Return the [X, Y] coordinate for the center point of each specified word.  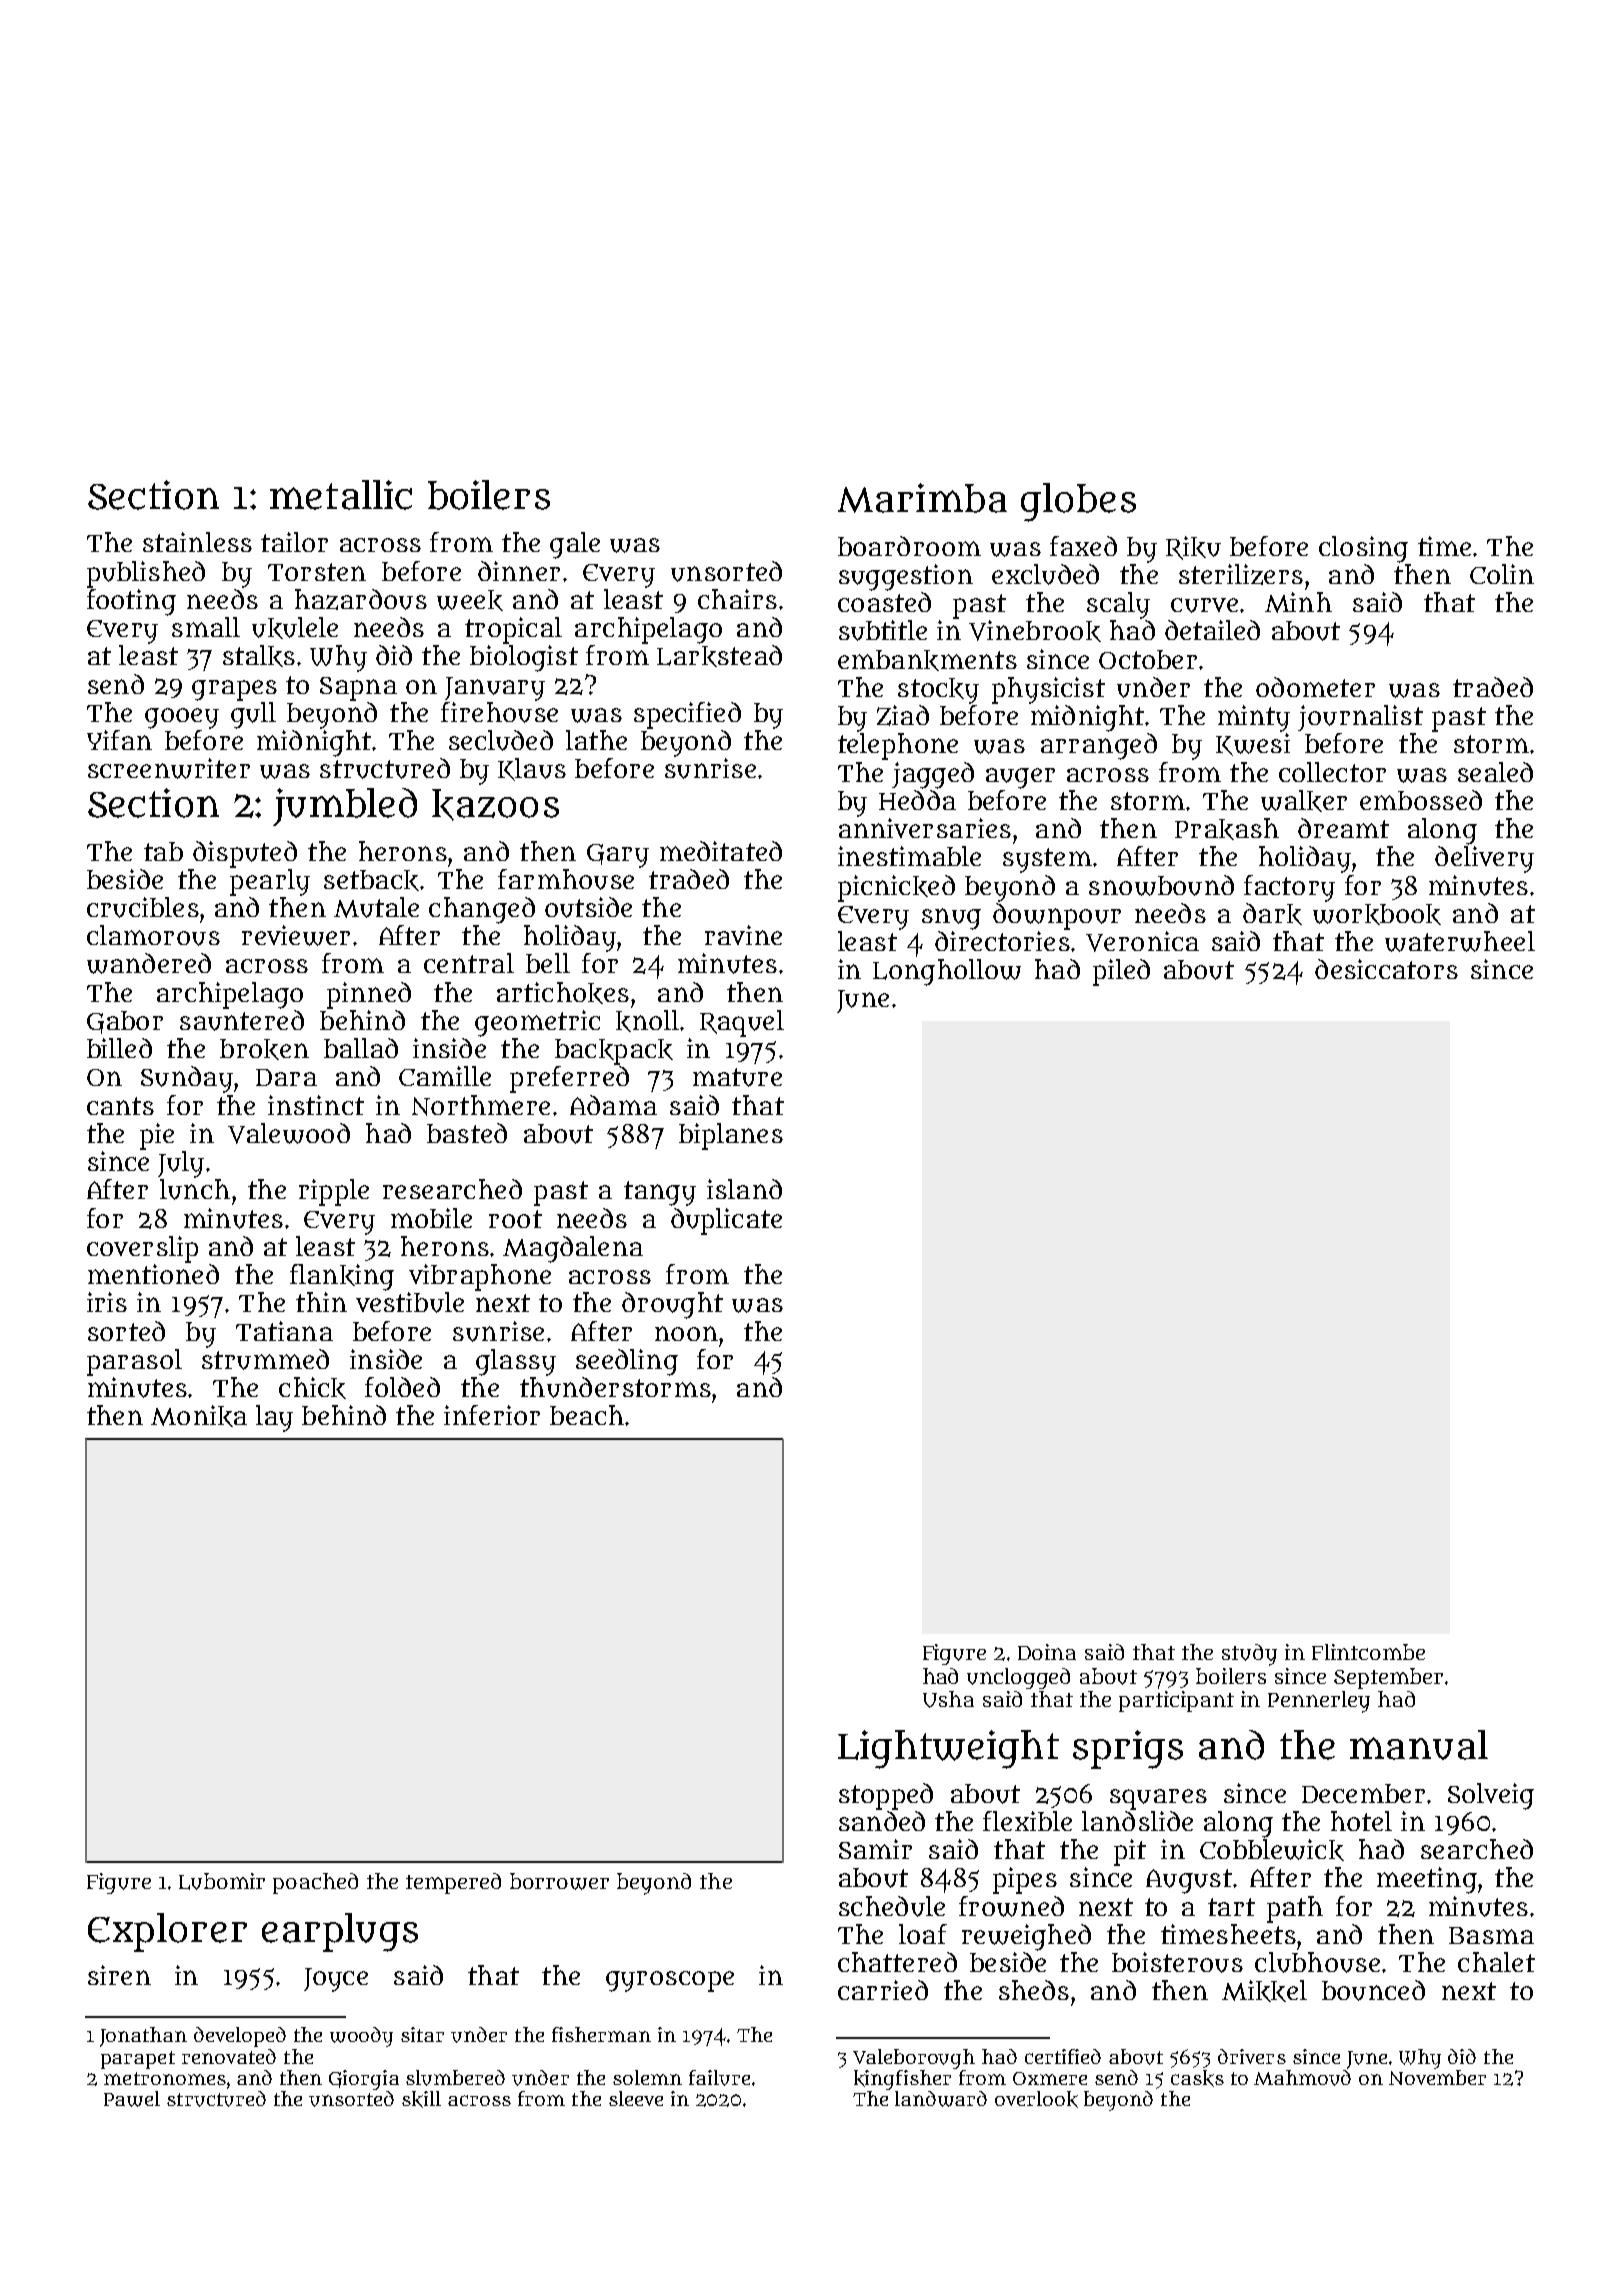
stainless [197, 542]
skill [421, 2099]
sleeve [636, 2098]
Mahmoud [1302, 2078]
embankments [927, 660]
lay [274, 1418]
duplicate [726, 1221]
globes [1078, 502]
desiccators [1386, 969]
